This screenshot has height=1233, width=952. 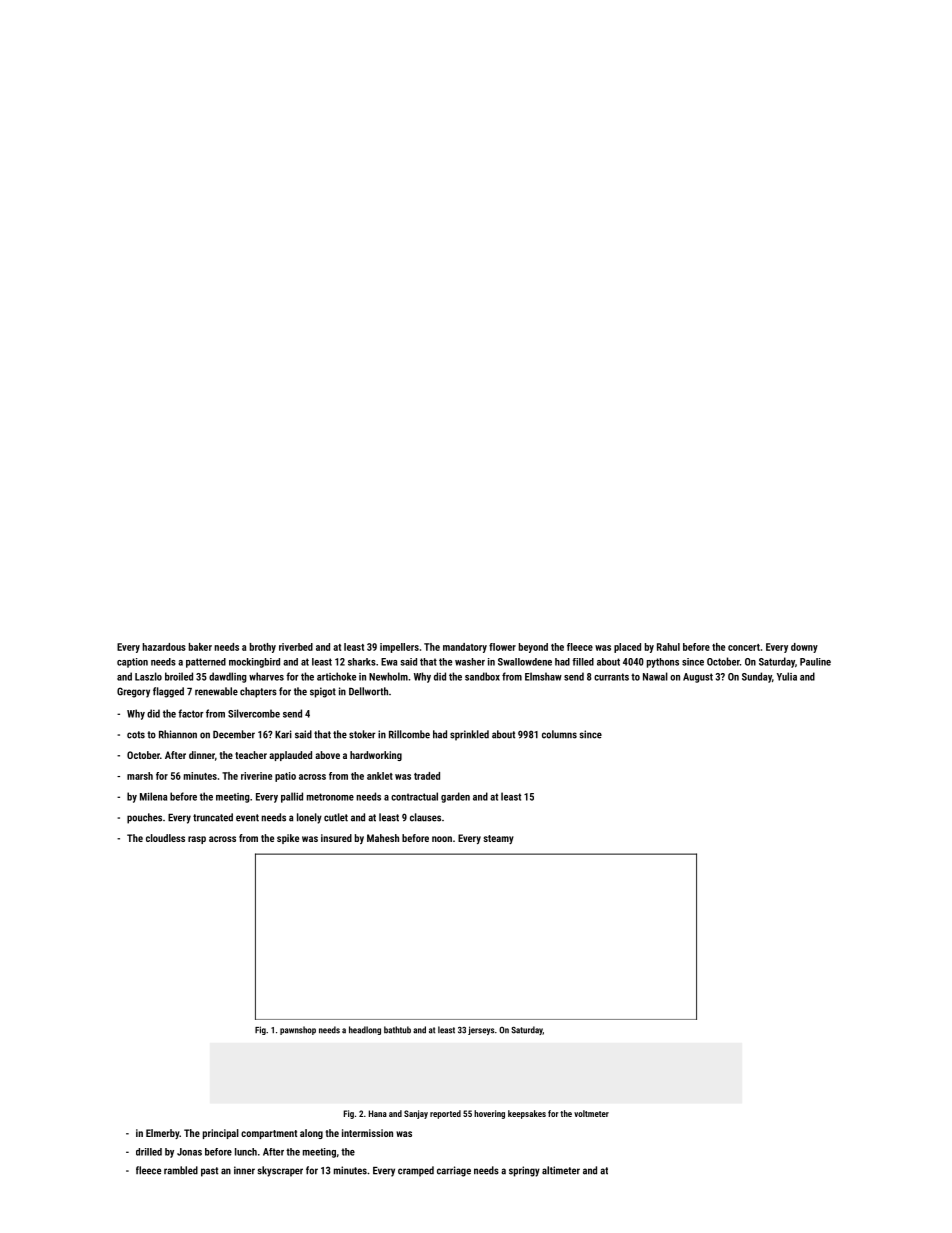 What do you see at coordinates (498, 839) in the screenshot?
I see `steamy` at bounding box center [498, 839].
